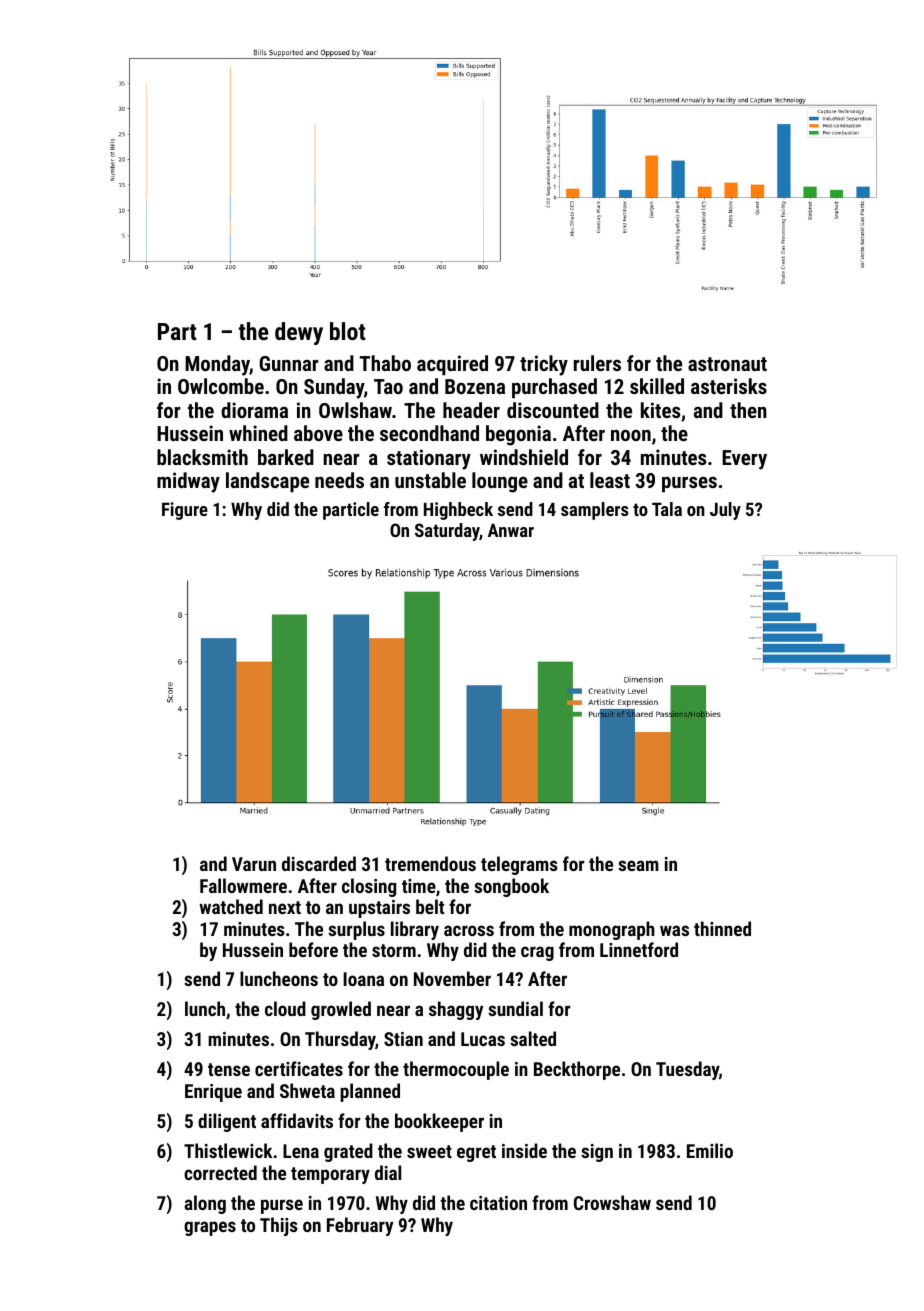 This screenshot has width=924, height=1311. I want to click on Highbeck, so click(458, 511).
